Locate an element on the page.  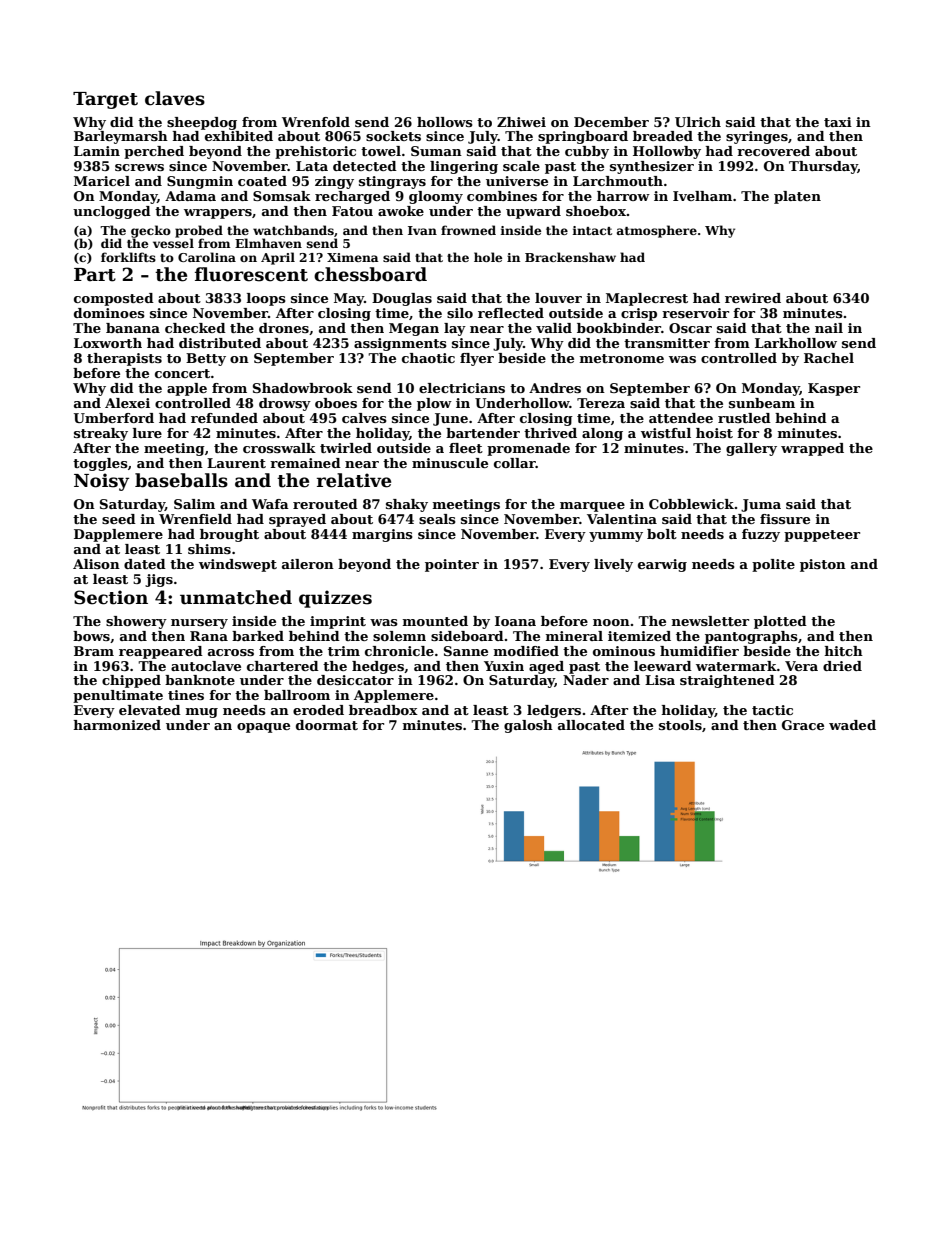
taxi is located at coordinates (838, 122).
